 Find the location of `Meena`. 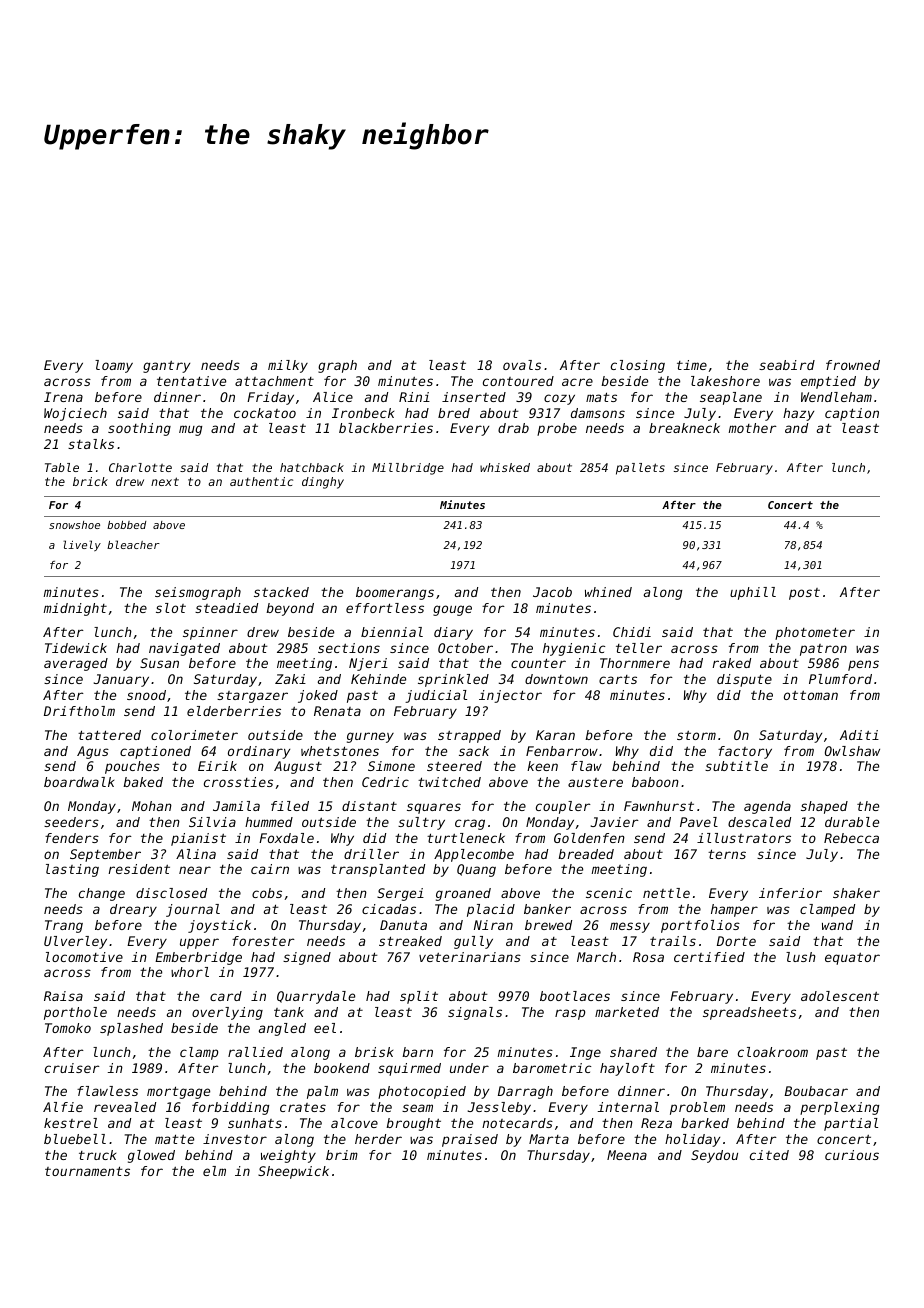

Meena is located at coordinates (627, 1155).
